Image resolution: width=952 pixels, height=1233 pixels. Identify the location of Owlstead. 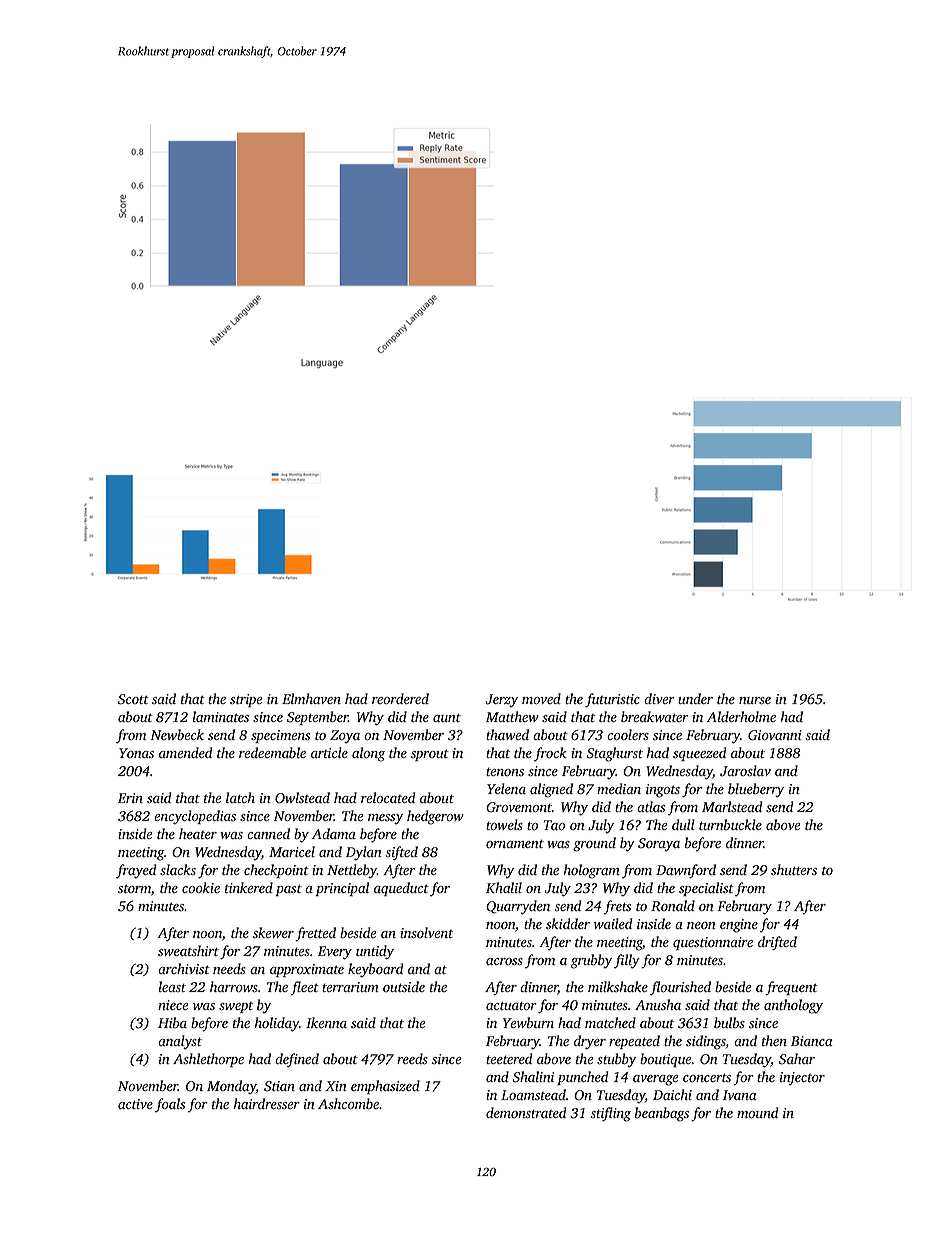
(302, 798).
